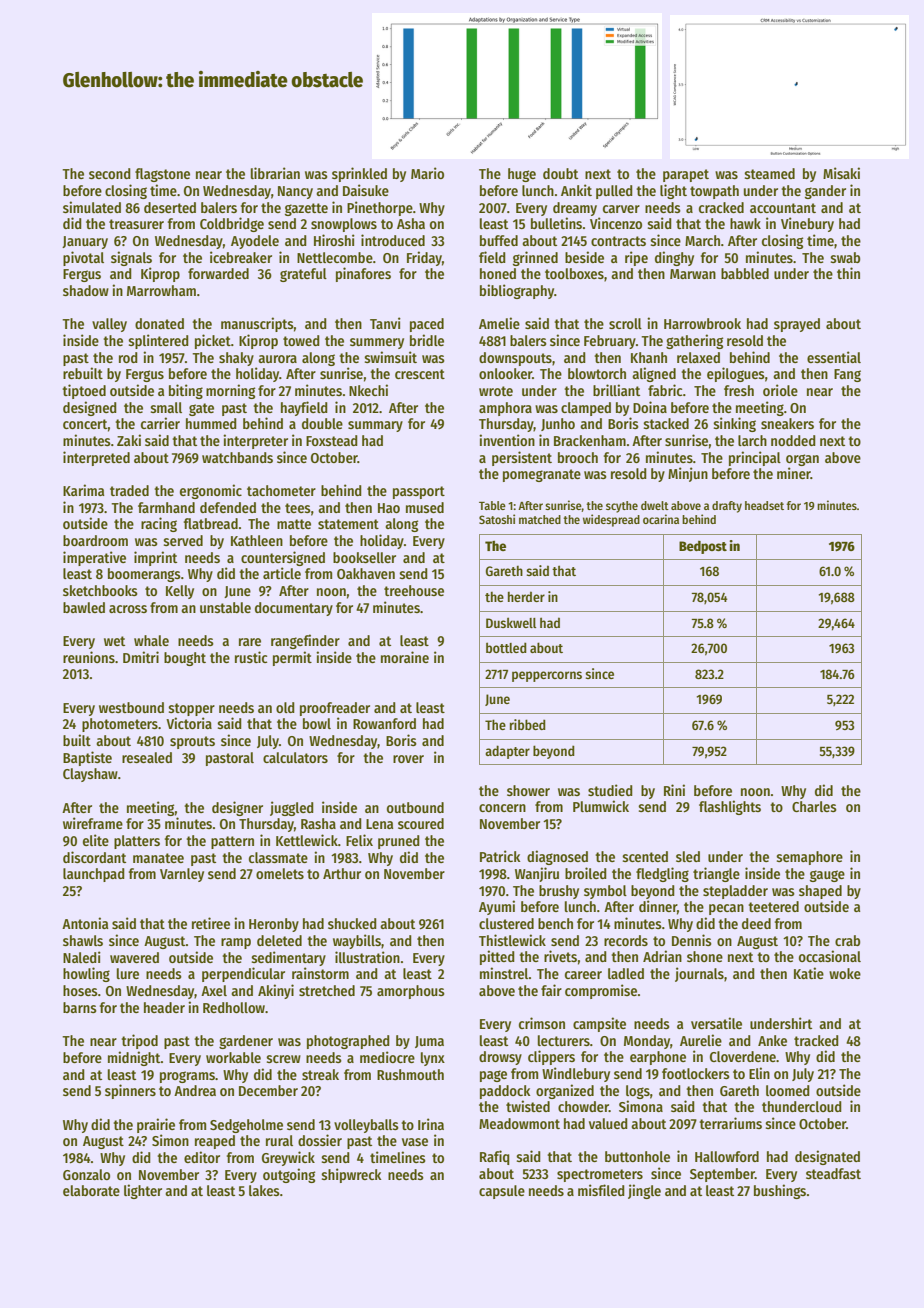  Describe the element at coordinates (507, 752) in the document. I see `adapter` at that location.
